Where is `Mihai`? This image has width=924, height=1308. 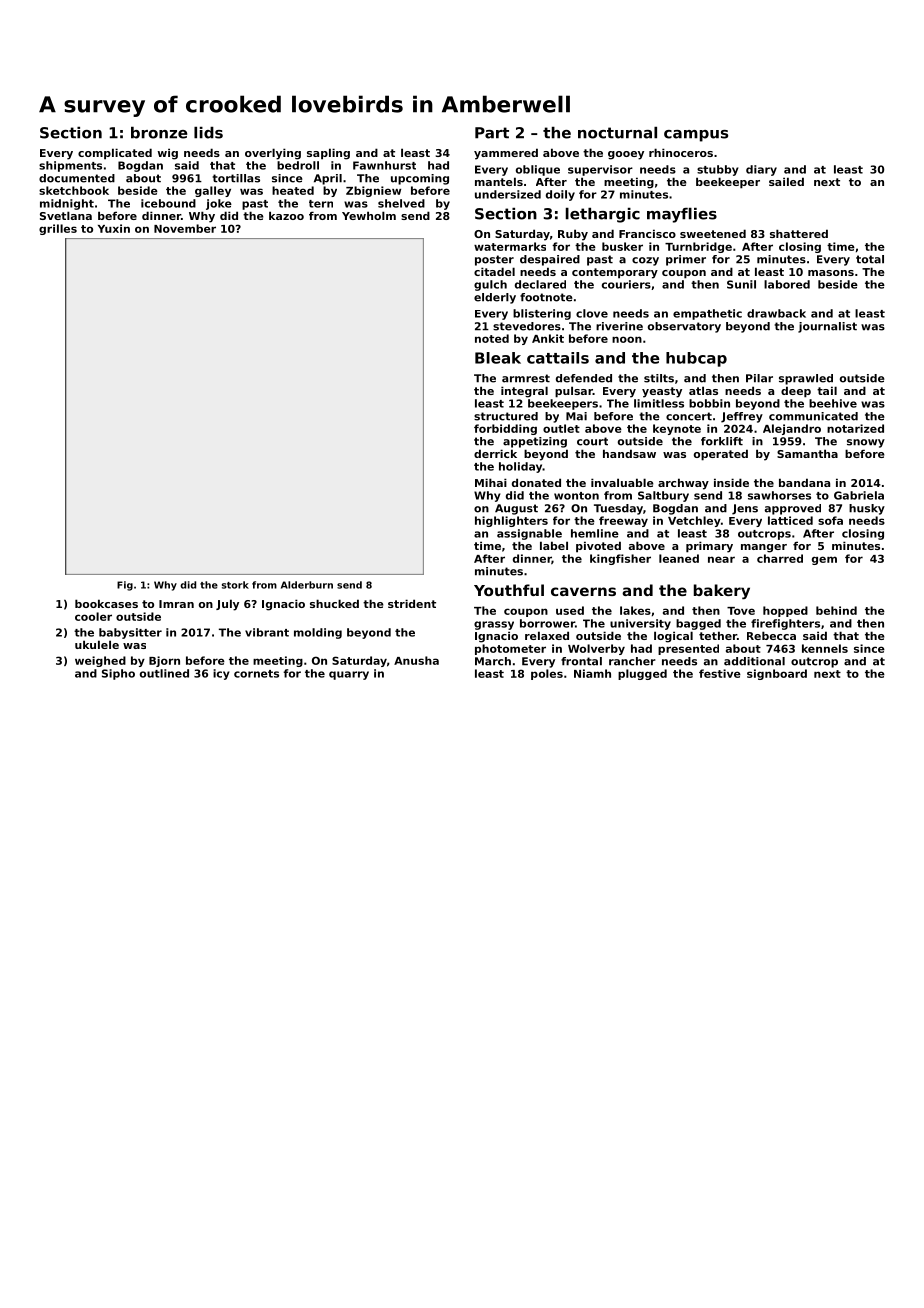 Mihai is located at coordinates (491, 482).
